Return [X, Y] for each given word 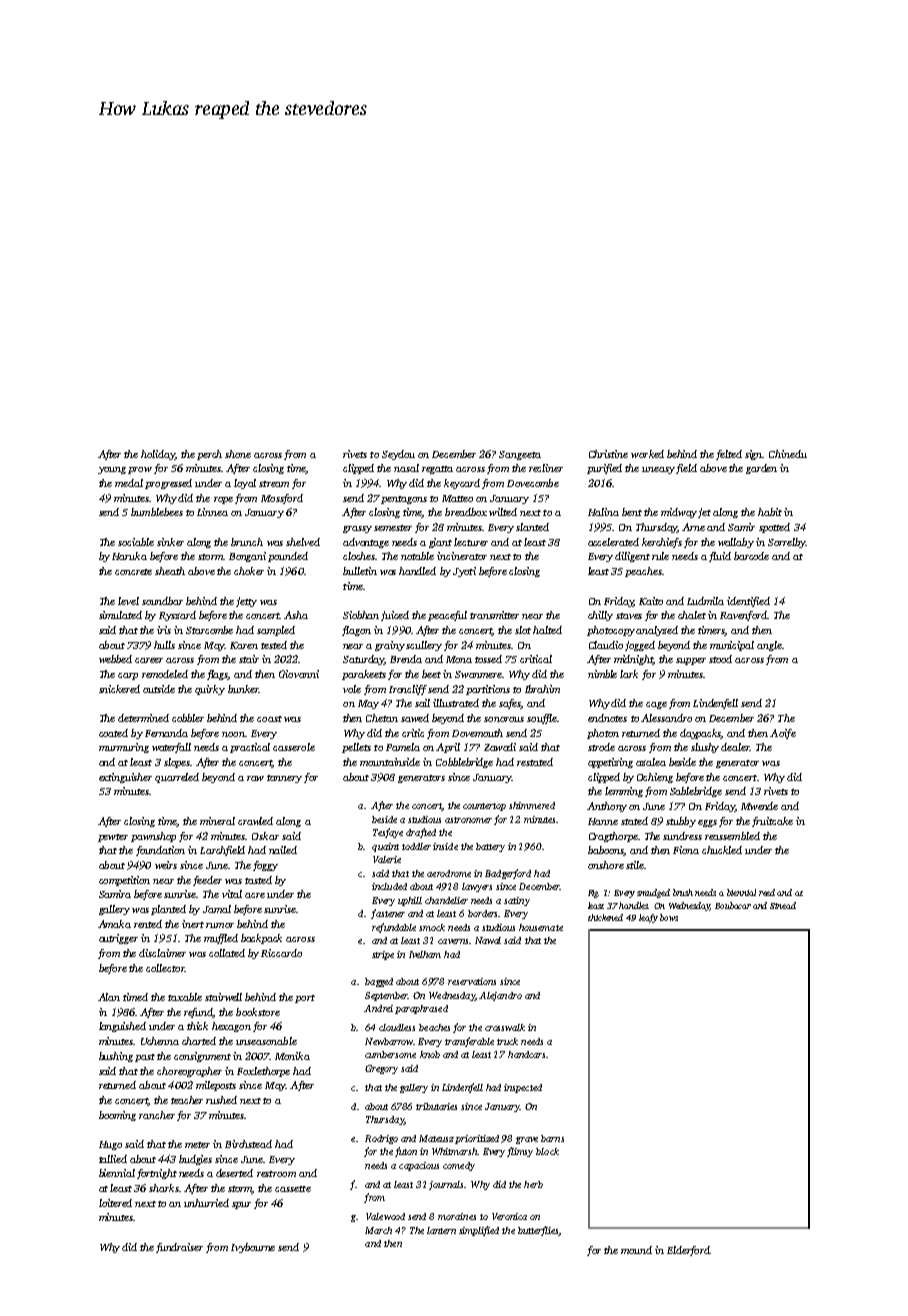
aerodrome [449, 873]
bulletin [360, 571]
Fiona [686, 850]
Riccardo [281, 953]
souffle [542, 719]
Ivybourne [253, 1248]
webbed [115, 659]
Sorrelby [787, 543]
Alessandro [666, 718]
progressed [168, 484]
